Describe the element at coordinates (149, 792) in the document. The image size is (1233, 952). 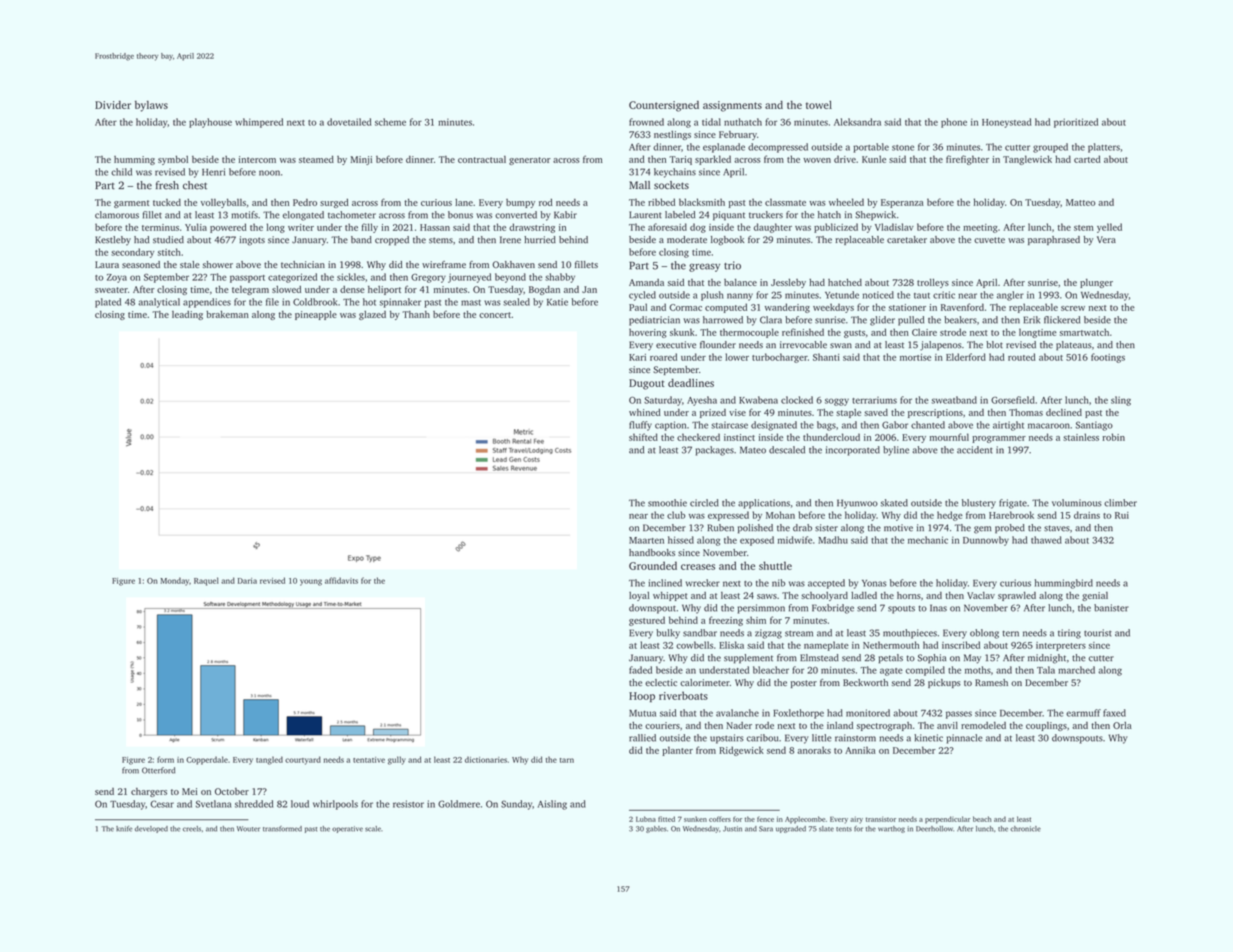
I see `chargers` at that location.
